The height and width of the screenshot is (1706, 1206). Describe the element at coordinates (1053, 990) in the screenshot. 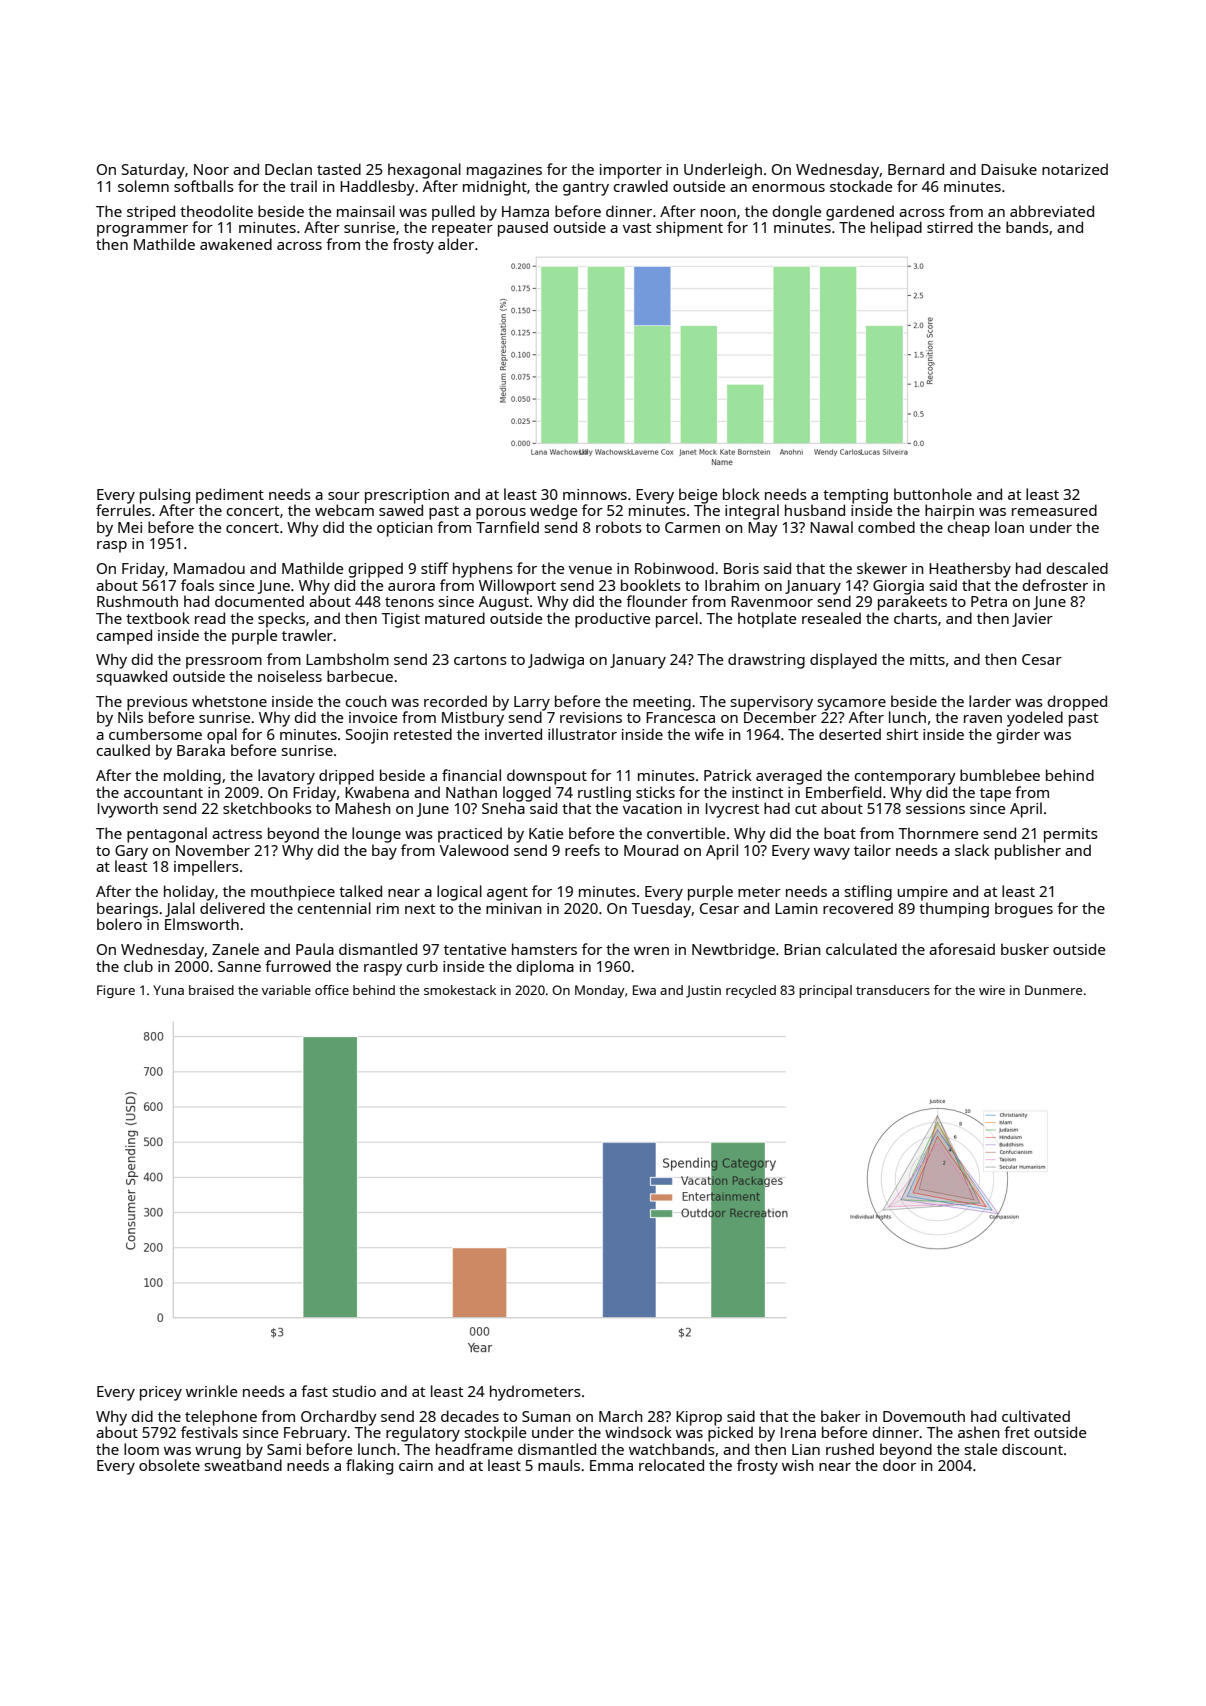

I see `Dunmere` at that location.
